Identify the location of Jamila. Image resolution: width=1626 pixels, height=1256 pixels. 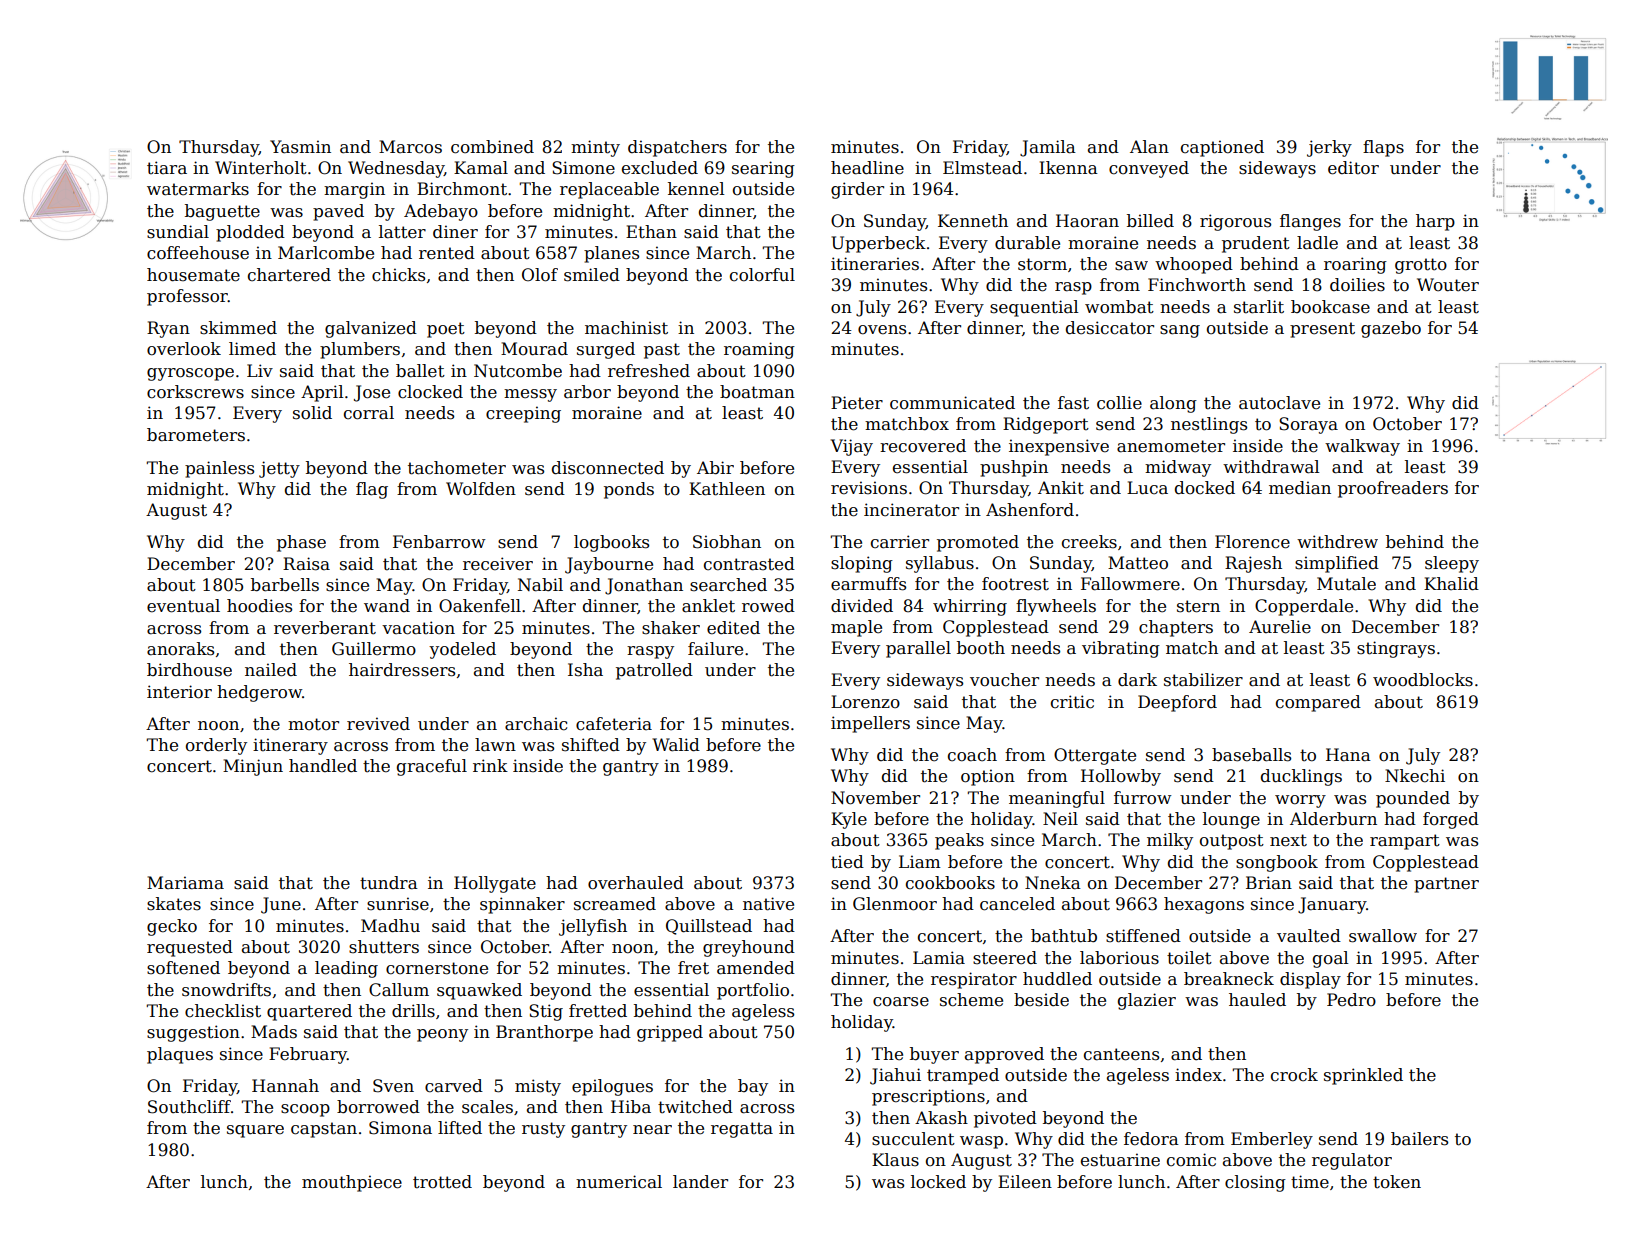
(1048, 148).
